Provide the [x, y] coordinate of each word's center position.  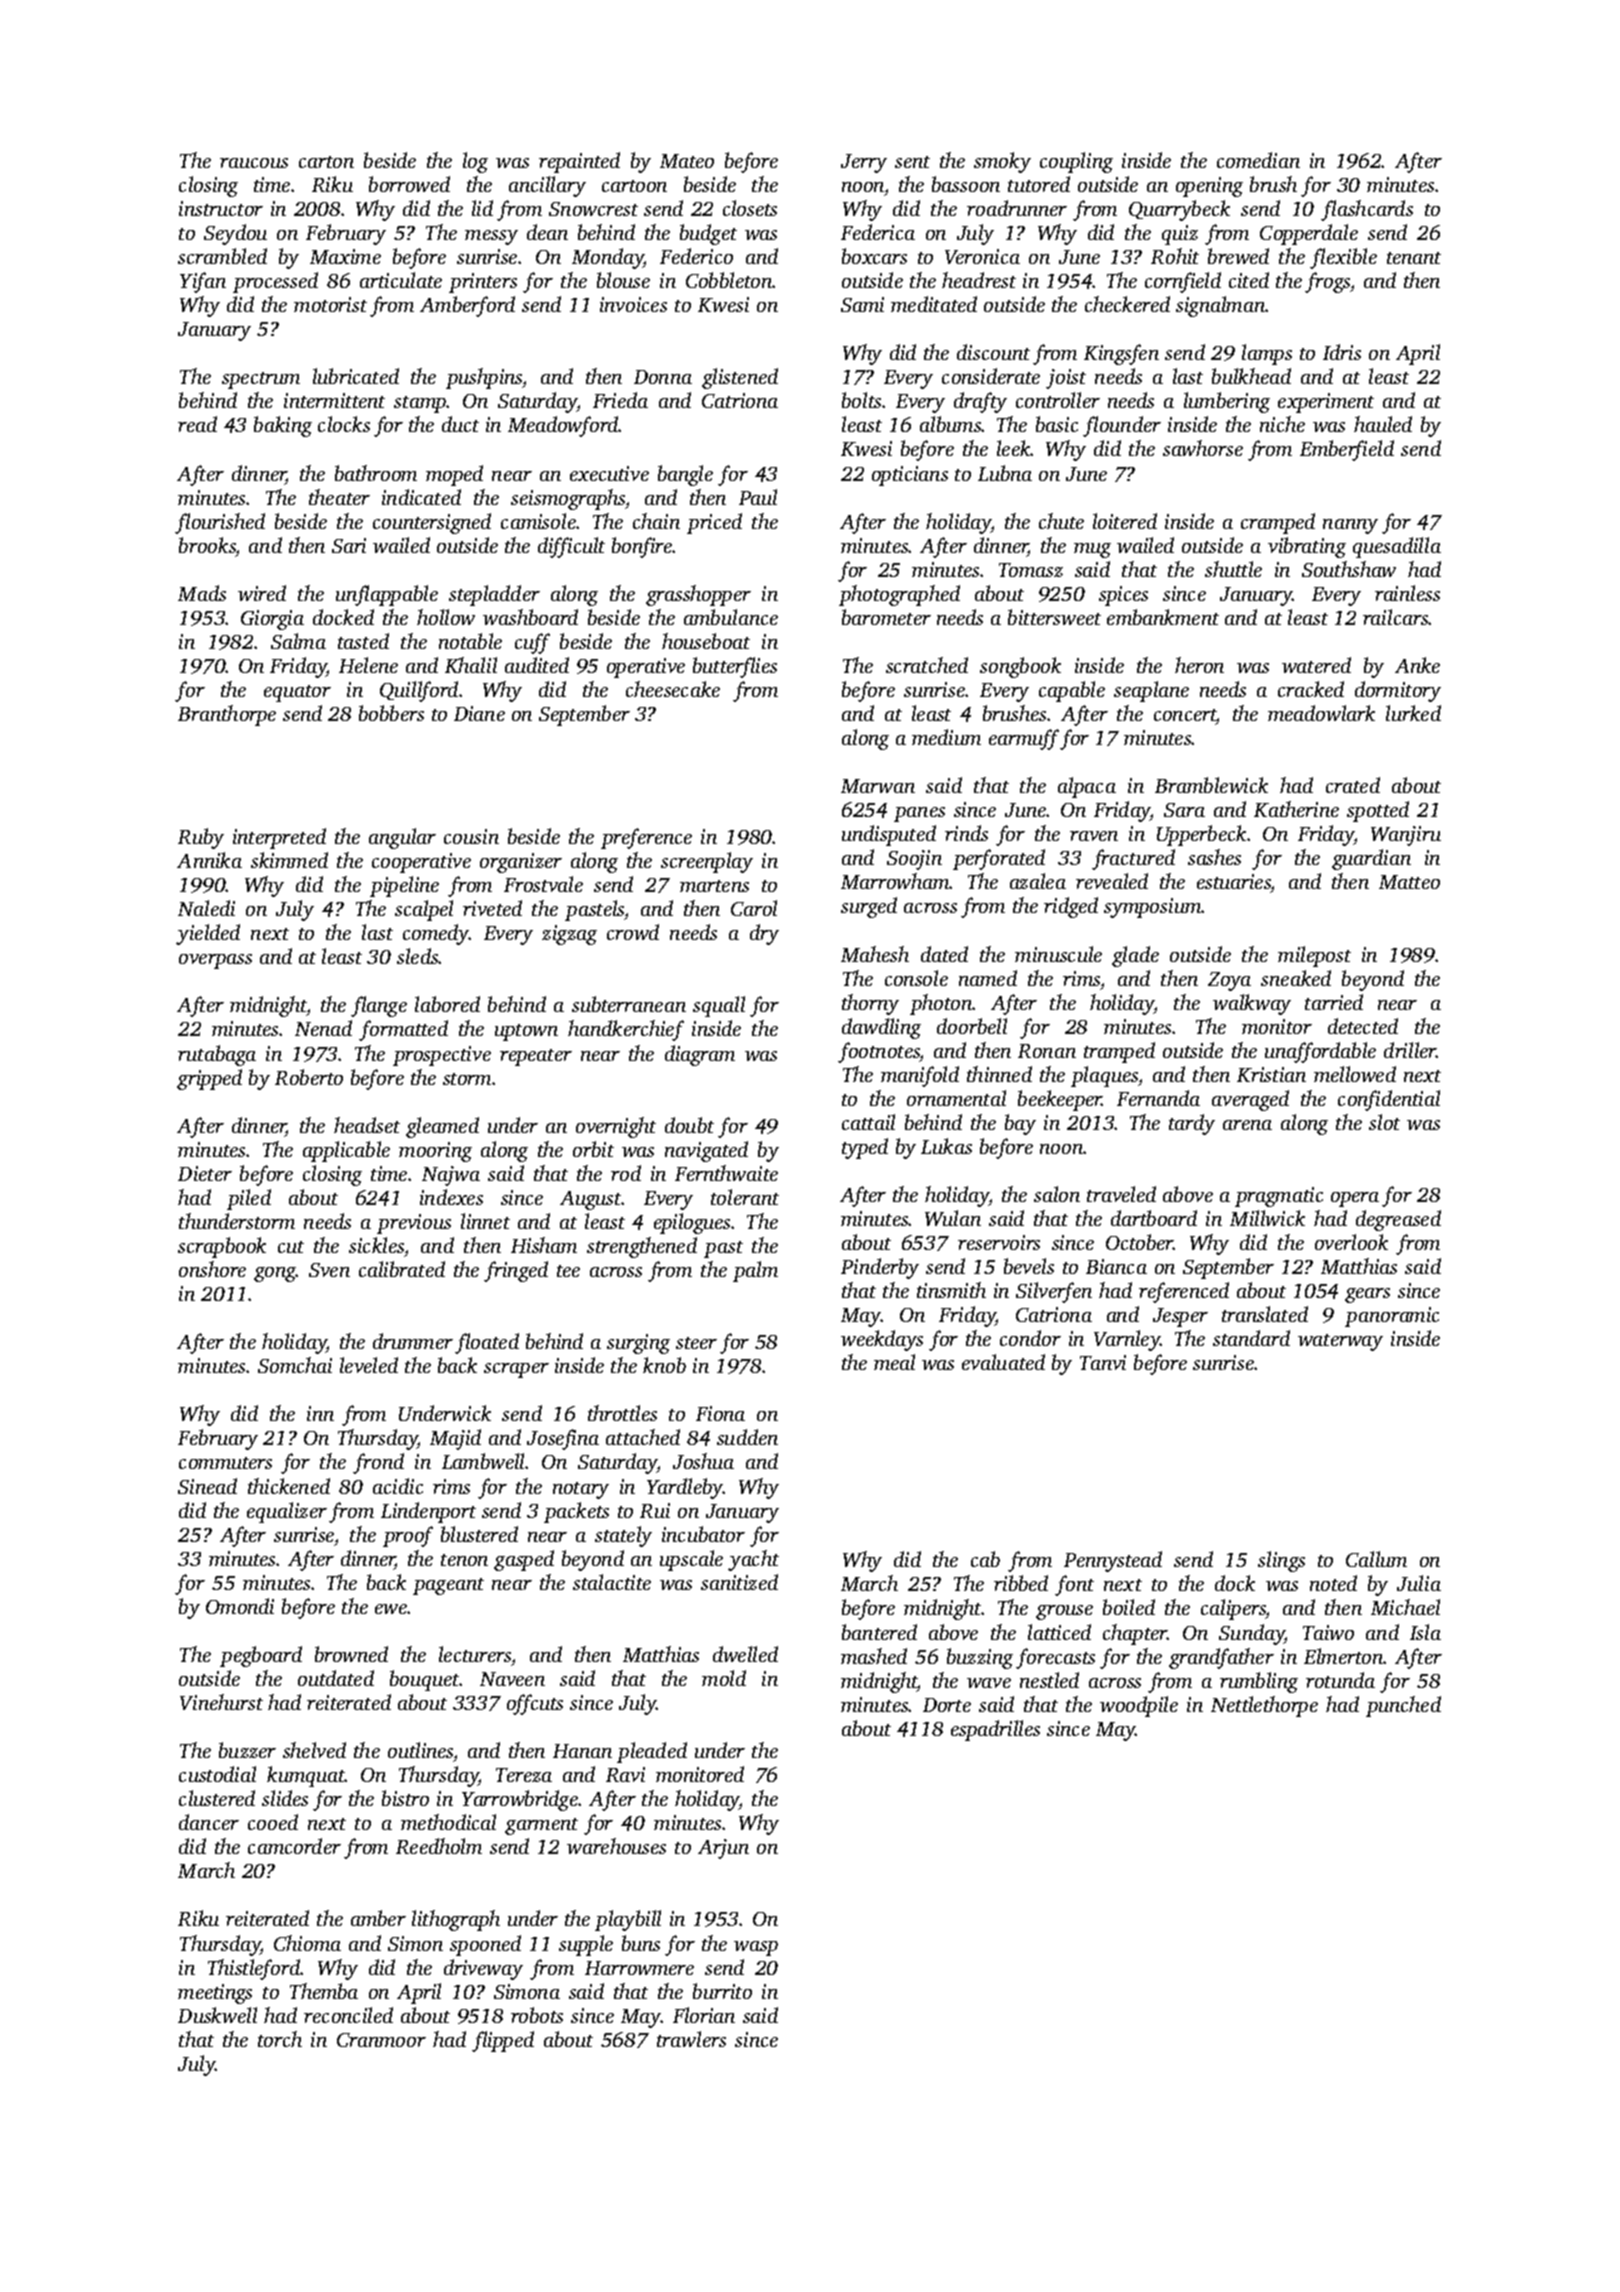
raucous [254, 163]
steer [696, 1343]
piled [249, 1199]
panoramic [1392, 1317]
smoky [1002, 162]
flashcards [1367, 210]
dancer [209, 1822]
